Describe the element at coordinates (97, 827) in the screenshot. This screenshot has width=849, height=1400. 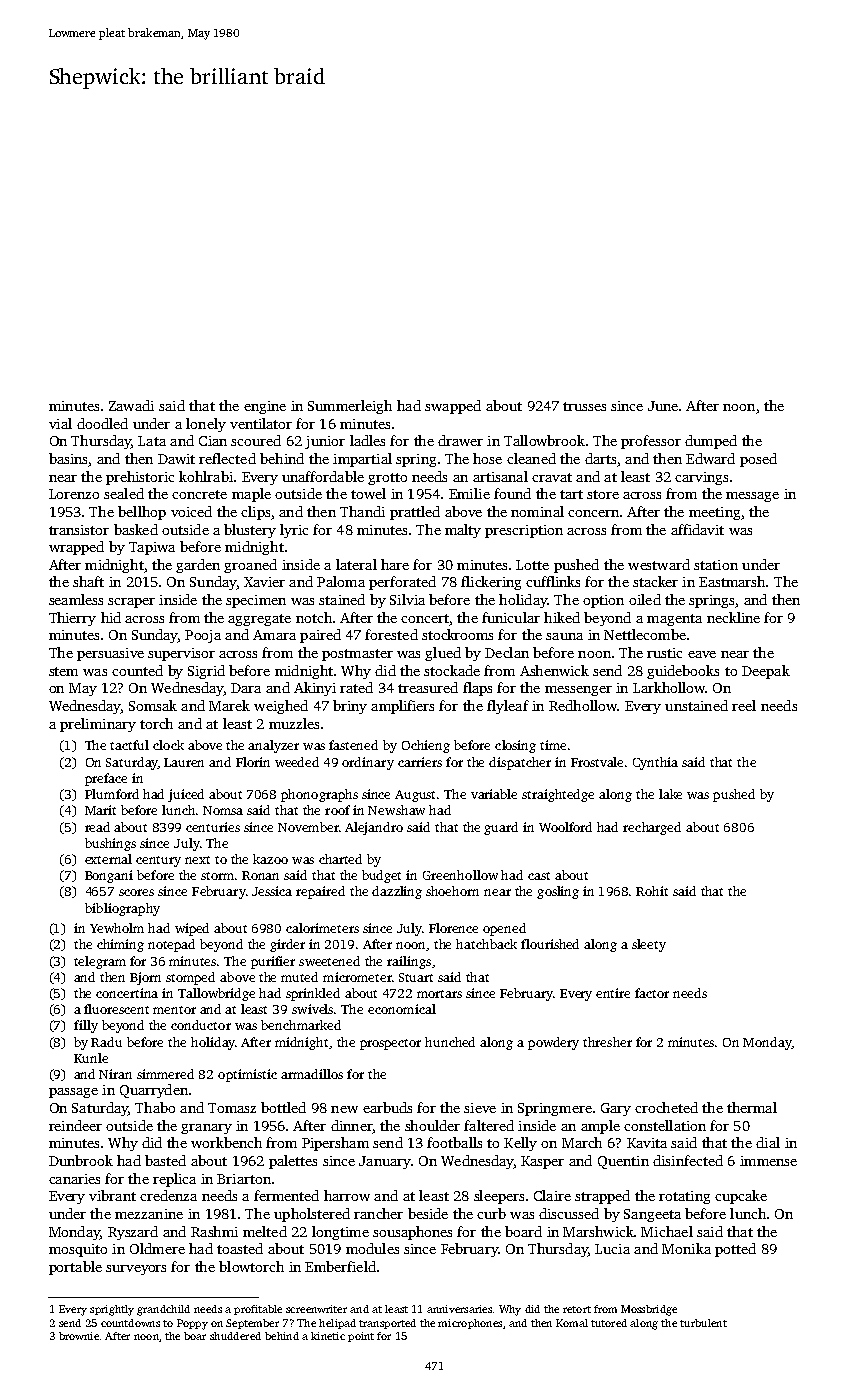
I see `read` at that location.
